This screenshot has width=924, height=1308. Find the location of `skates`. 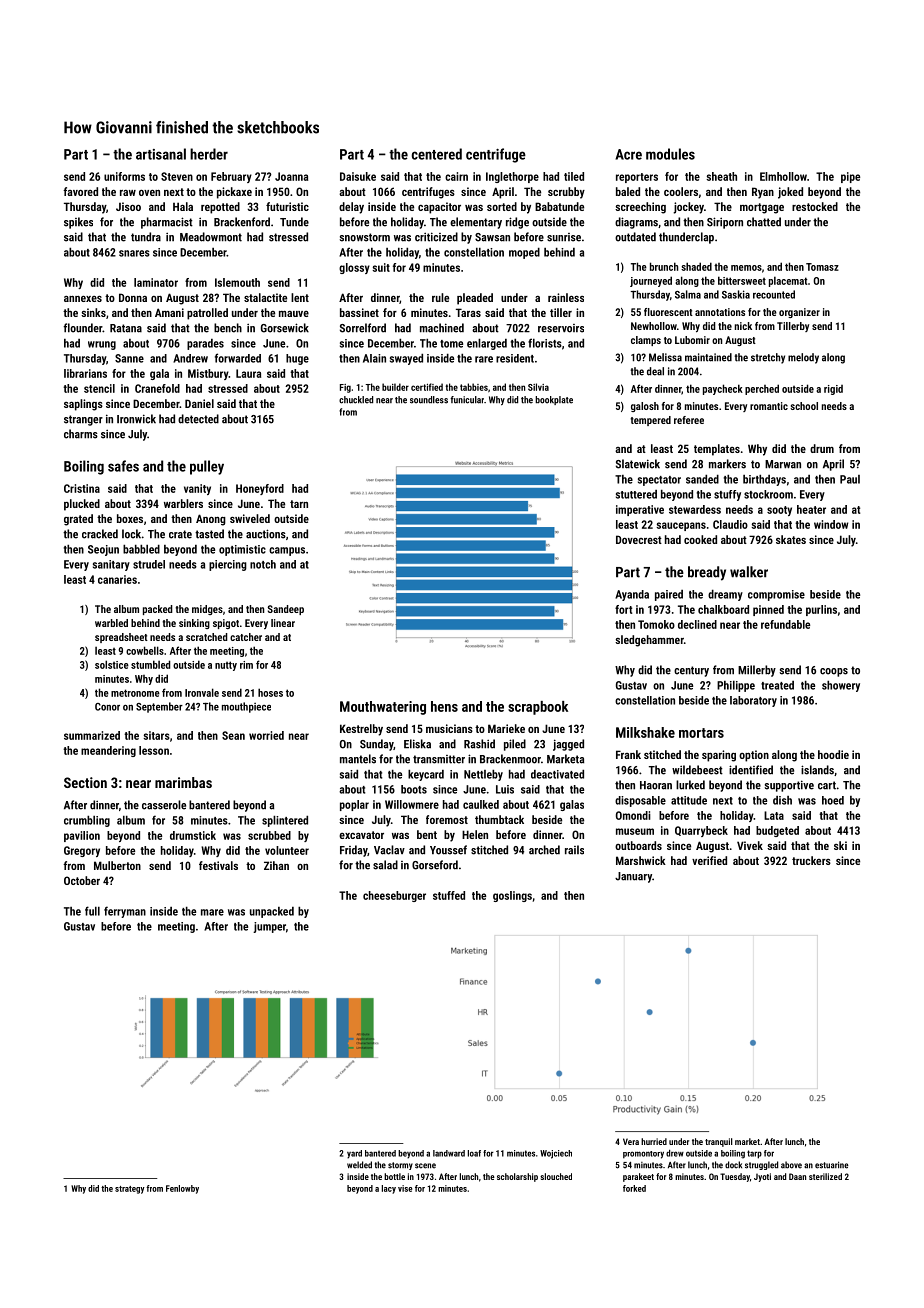

skates is located at coordinates (791, 539).
